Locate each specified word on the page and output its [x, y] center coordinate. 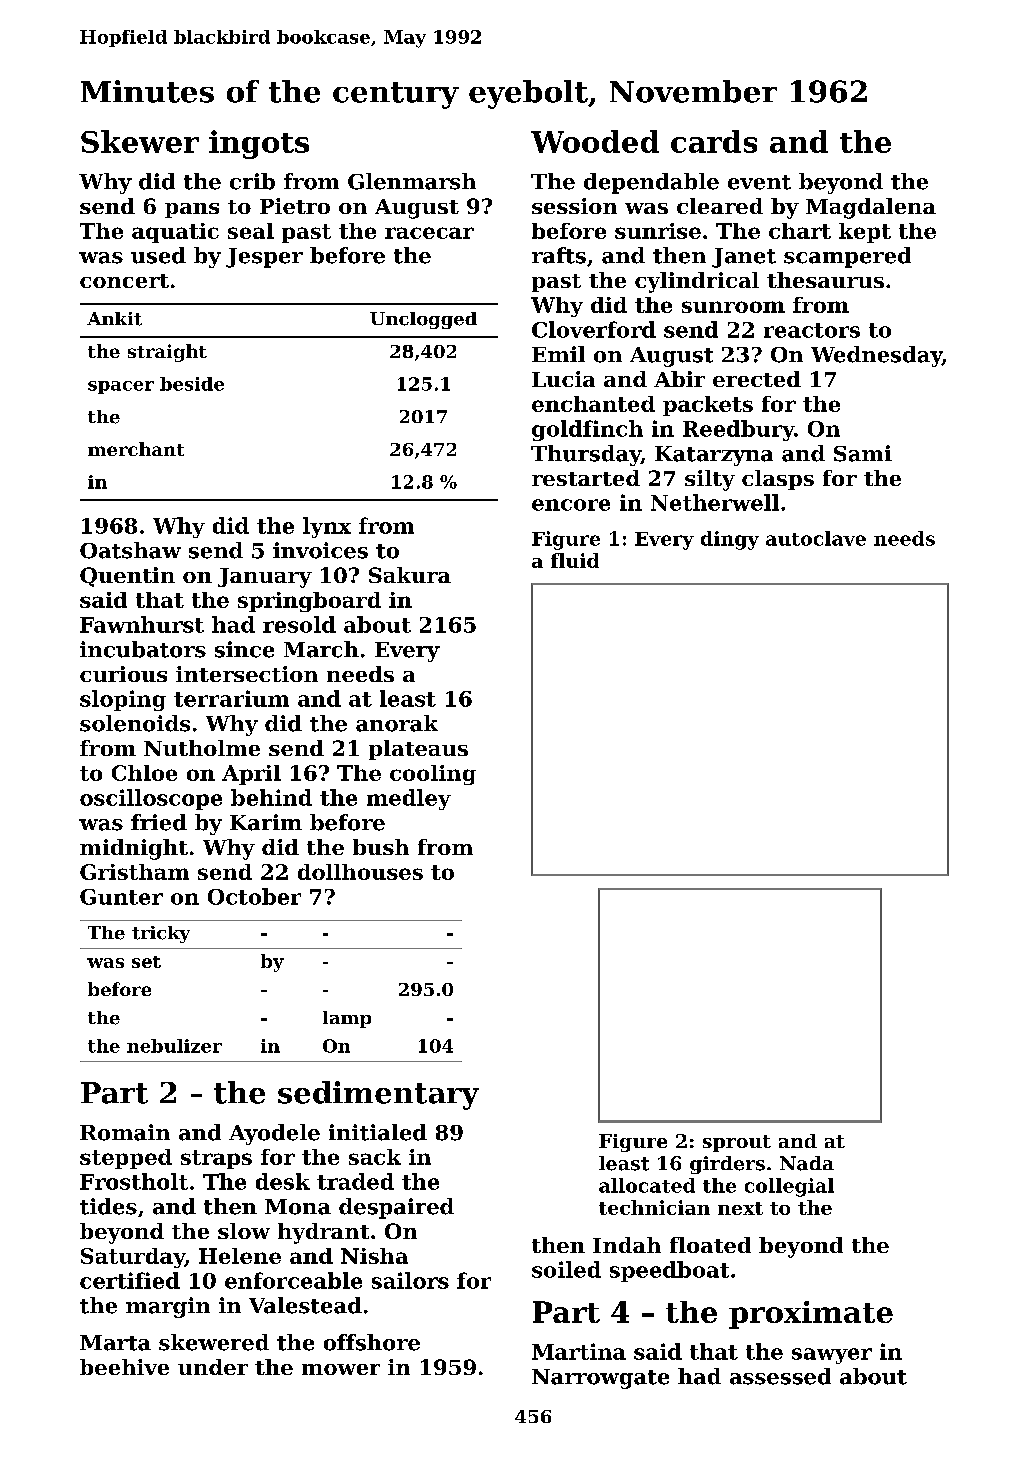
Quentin [127, 577]
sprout [737, 1143]
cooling [433, 775]
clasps [778, 480]
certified [130, 1280]
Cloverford [594, 329]
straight [167, 353]
